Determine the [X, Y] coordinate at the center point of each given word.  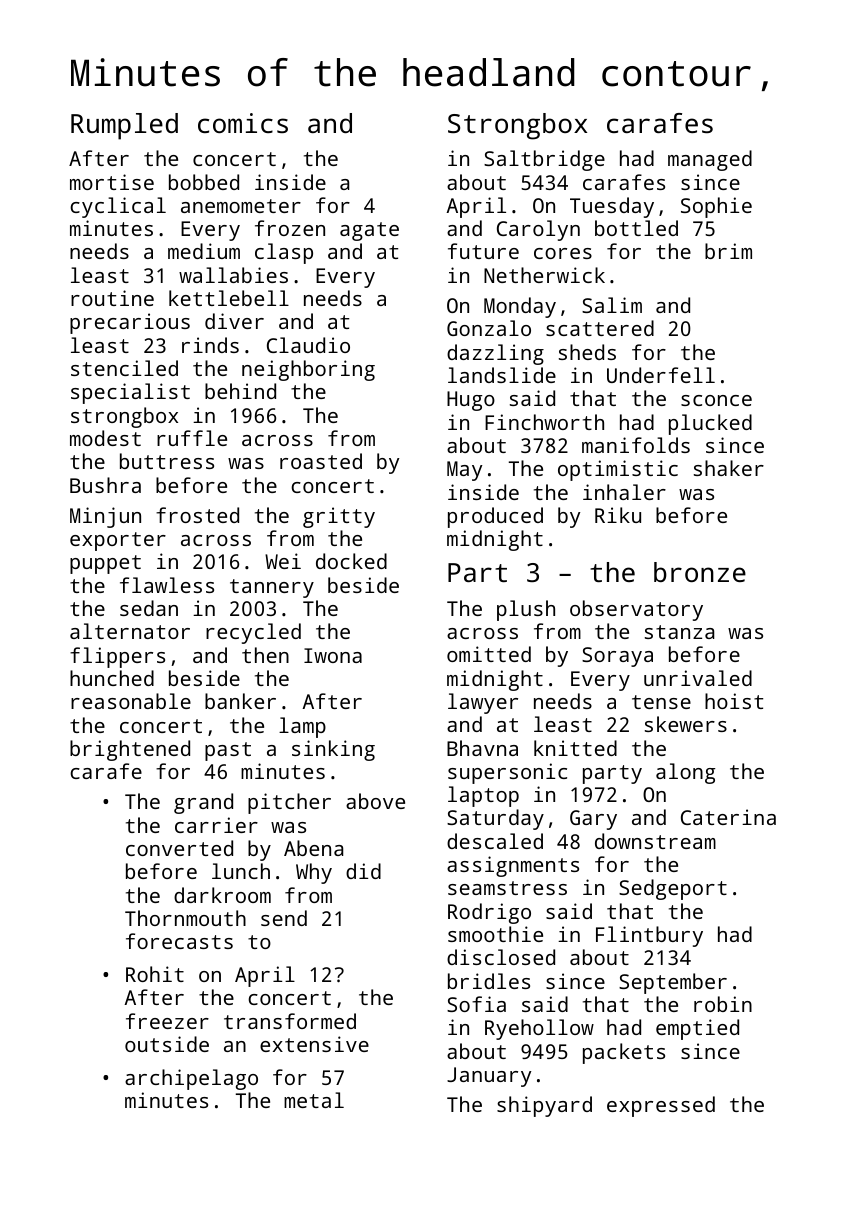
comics [243, 123]
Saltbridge [544, 160]
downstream [655, 841]
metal [314, 1100]
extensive [314, 1044]
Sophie [716, 207]
